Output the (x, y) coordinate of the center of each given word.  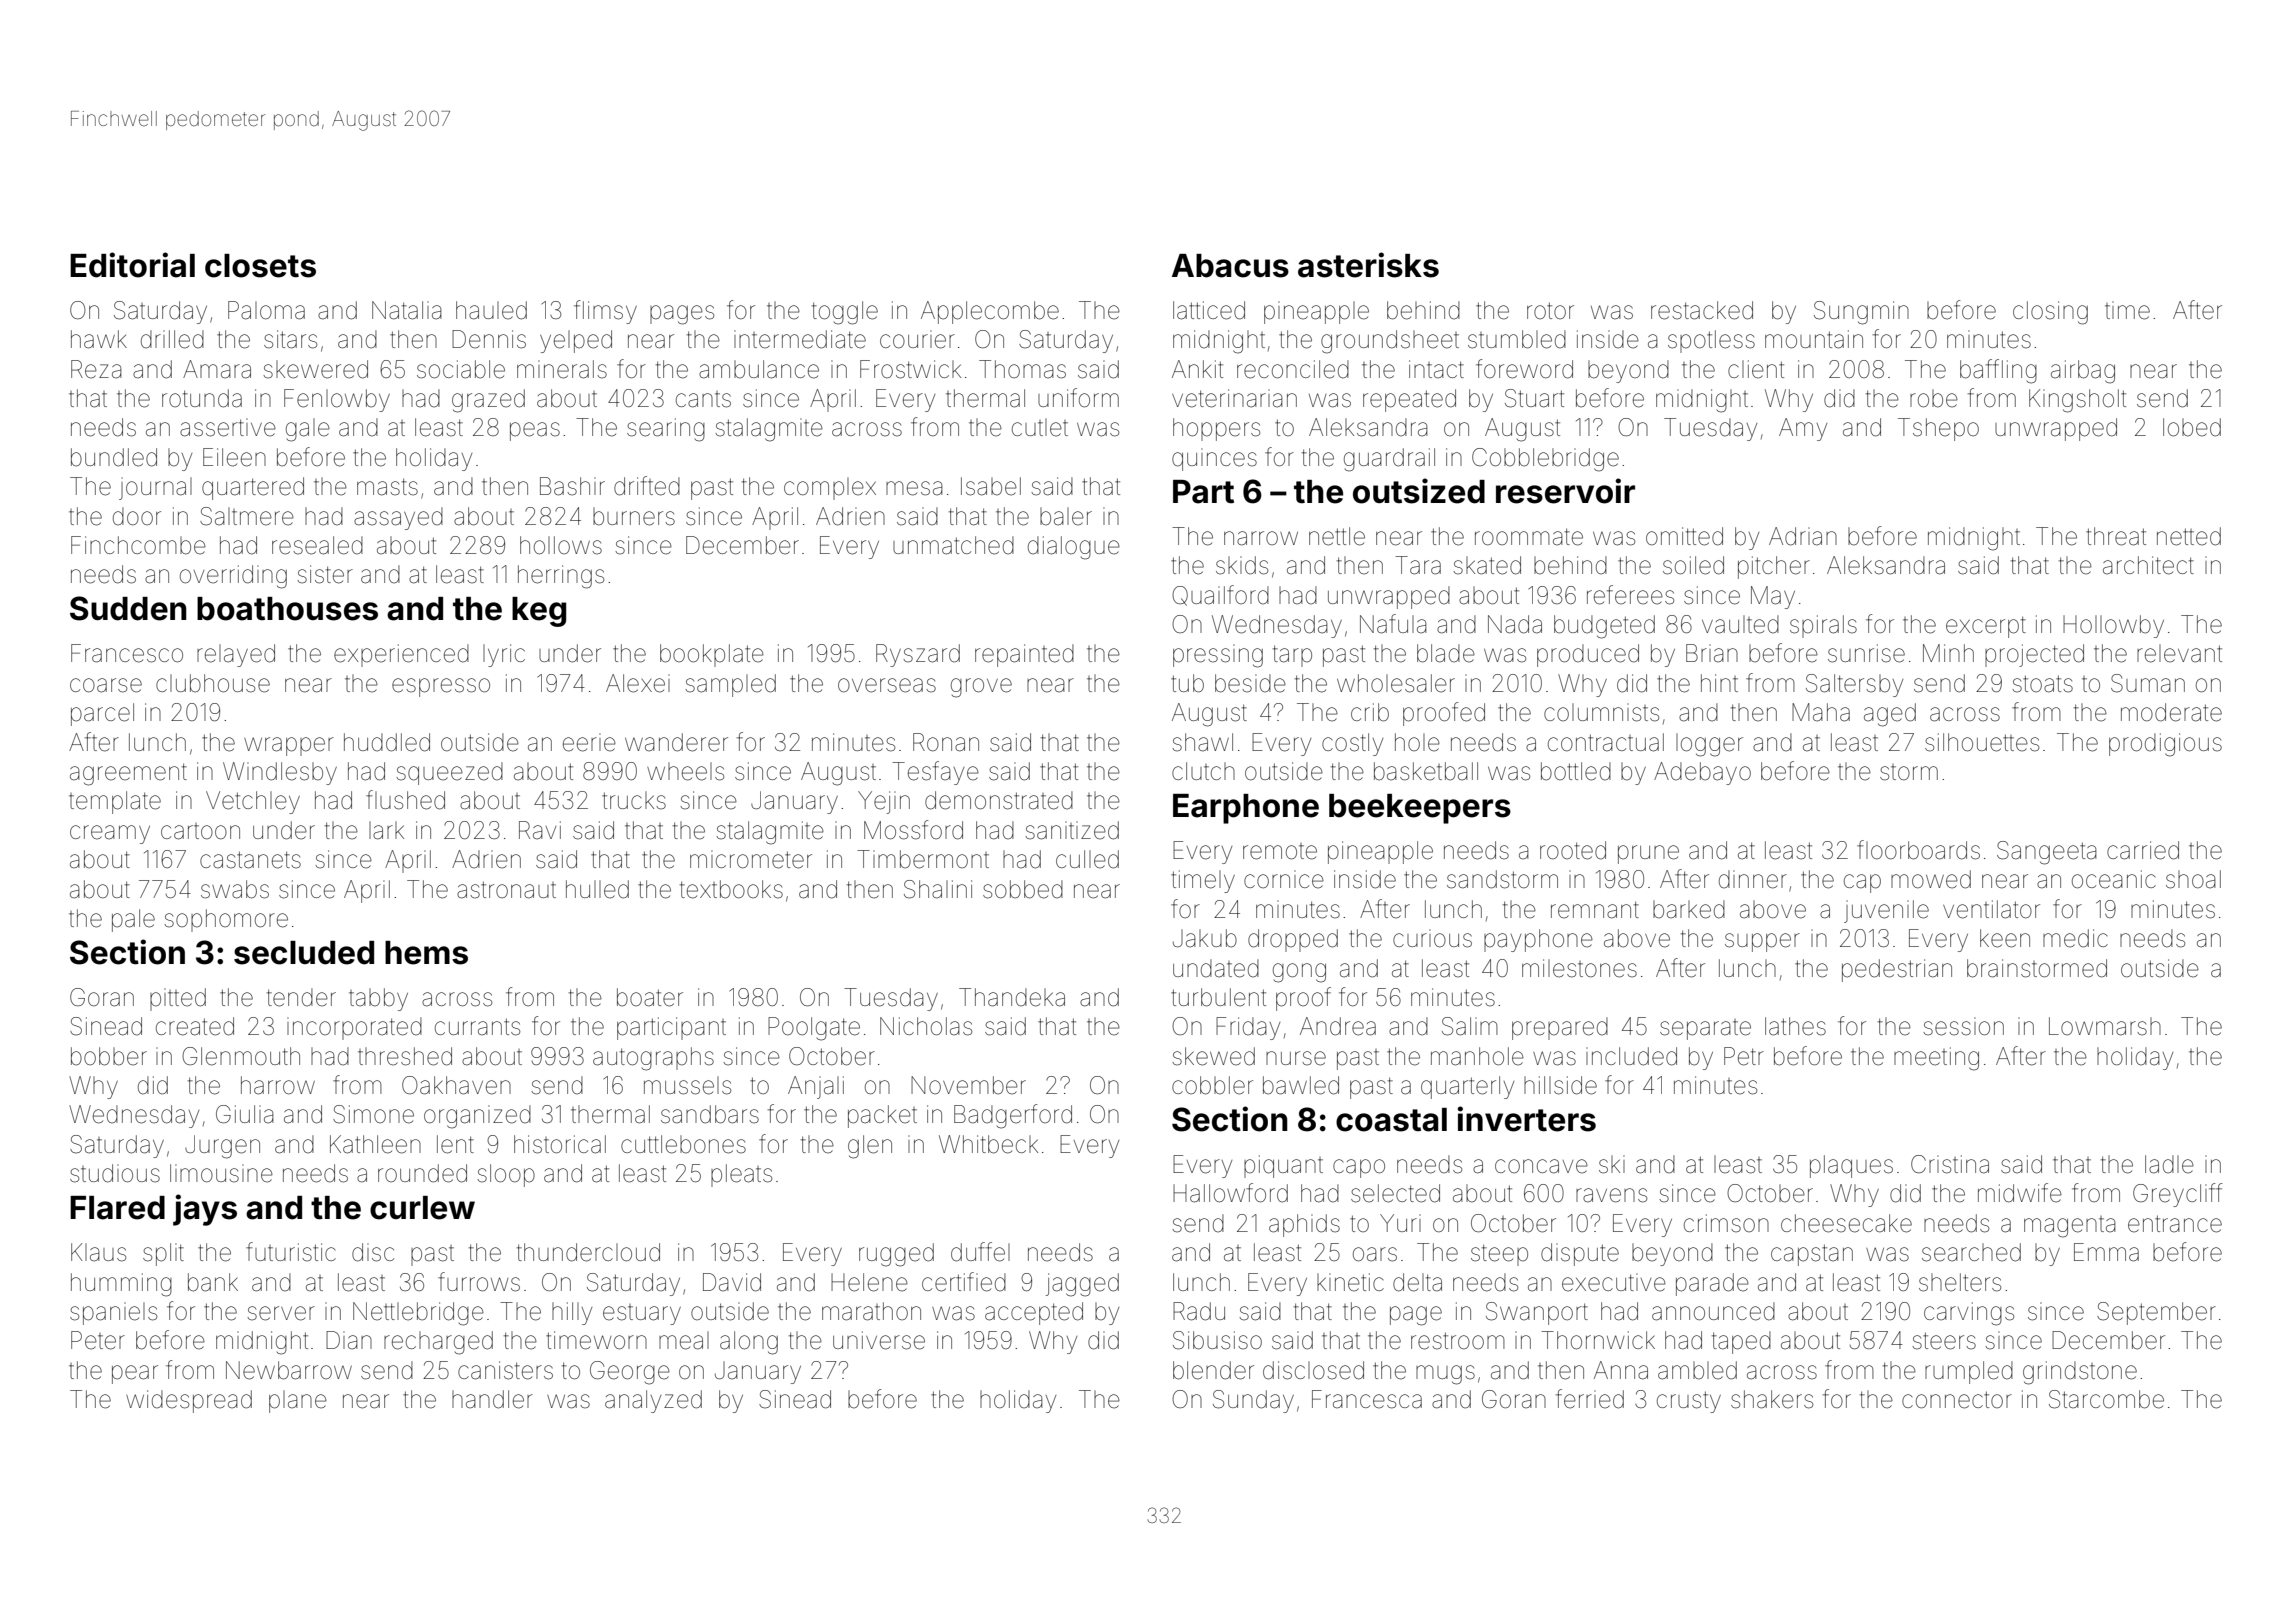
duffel (980, 1252)
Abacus (1230, 266)
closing (2050, 313)
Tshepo (1938, 429)
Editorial (132, 265)
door (137, 516)
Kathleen (375, 1144)
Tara (1418, 565)
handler (492, 1399)
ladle (2169, 1164)
